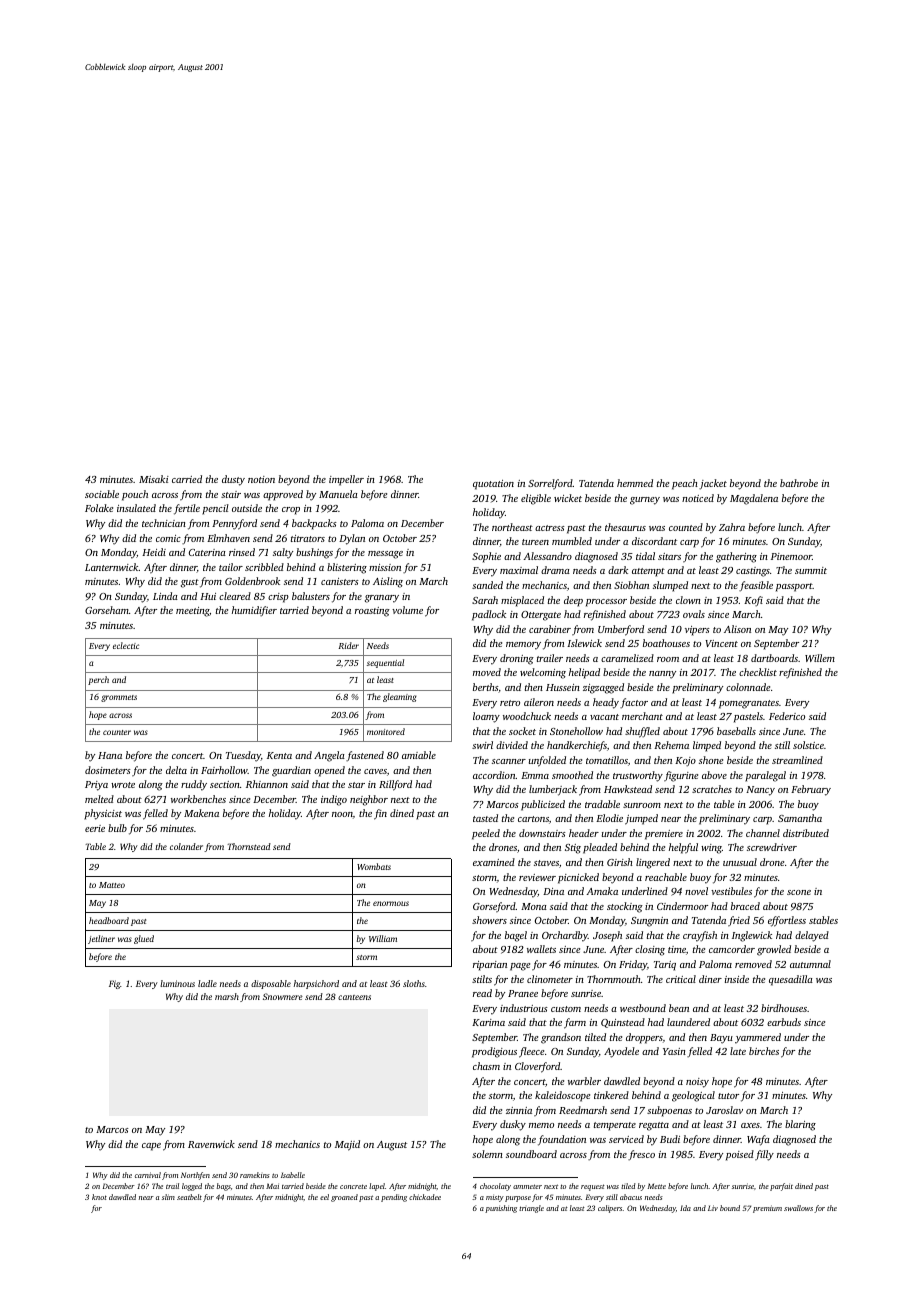  What do you see at coordinates (267, 784) in the image?
I see `Rhiannon` at bounding box center [267, 784].
